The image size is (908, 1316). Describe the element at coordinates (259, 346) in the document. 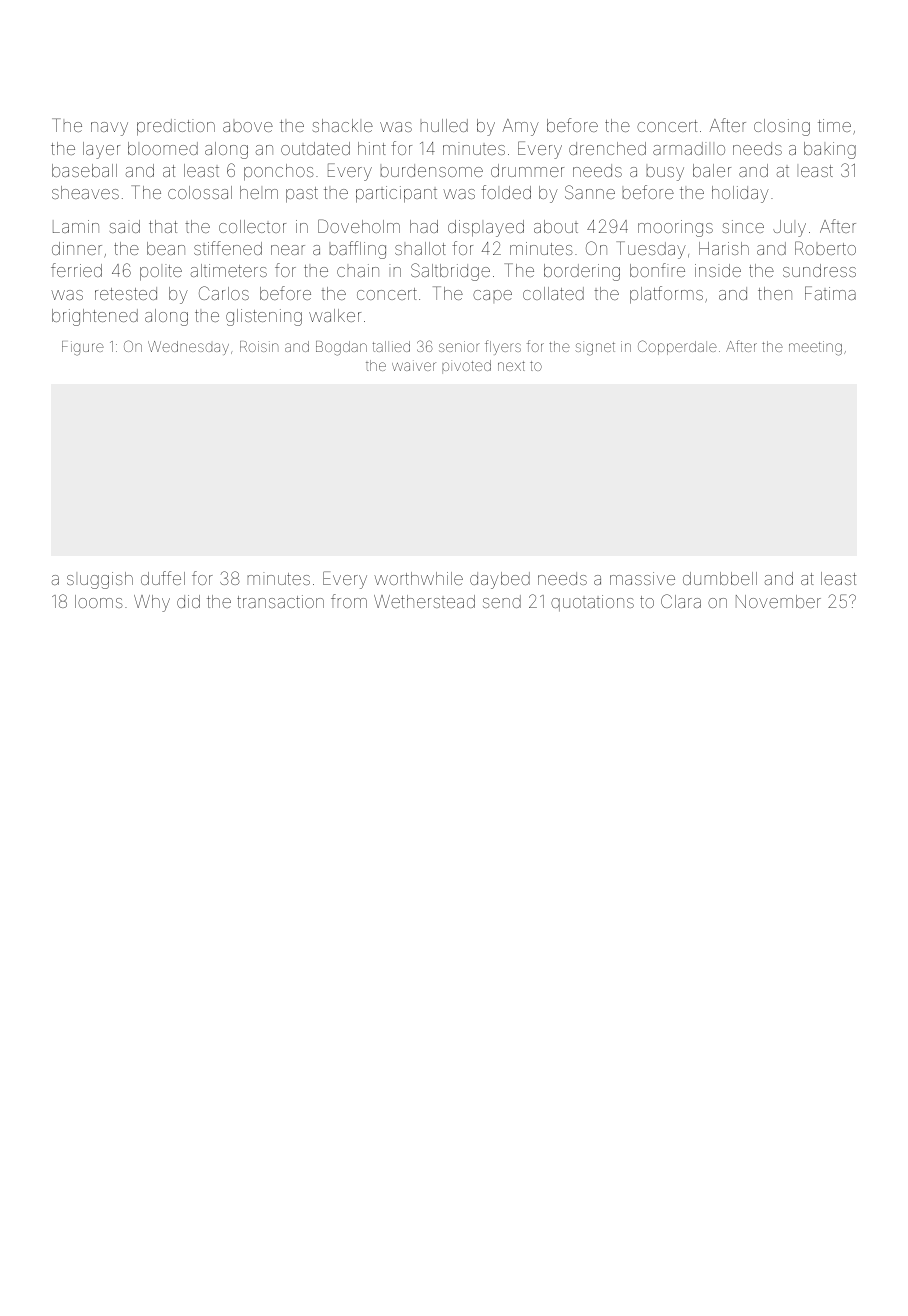

I see `Roisin` at that location.
